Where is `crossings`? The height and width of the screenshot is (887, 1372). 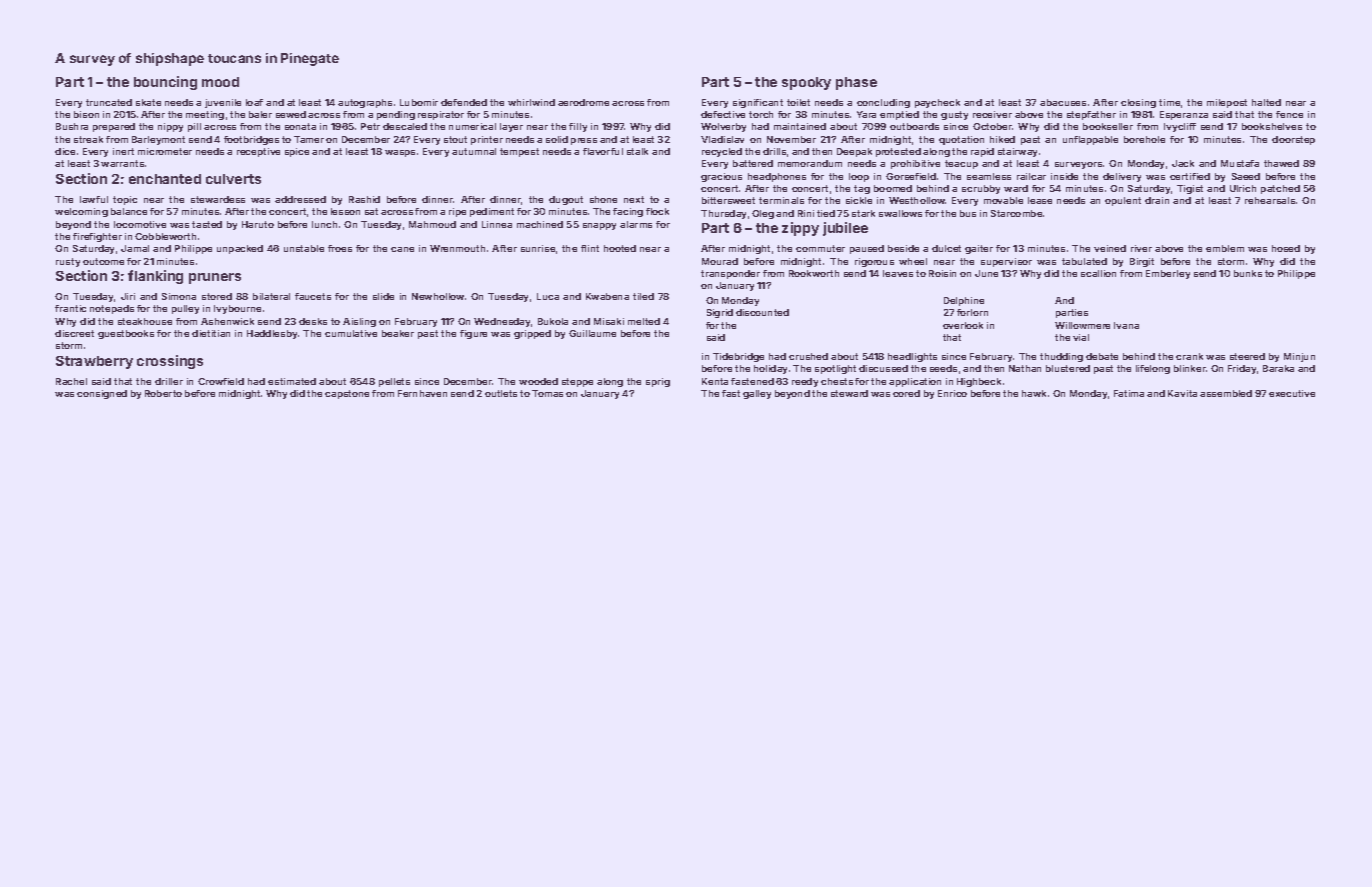 crossings is located at coordinates (170, 362).
